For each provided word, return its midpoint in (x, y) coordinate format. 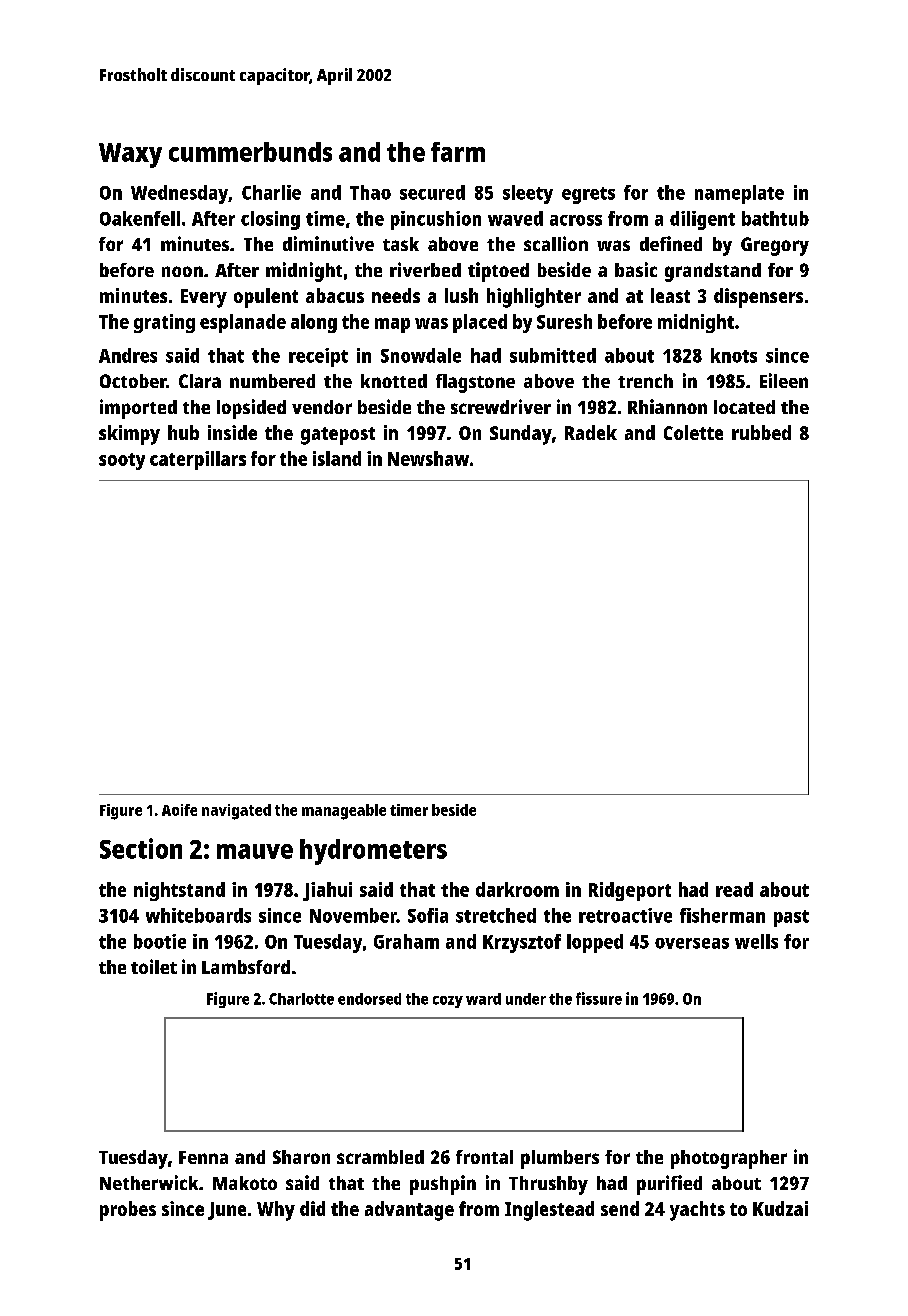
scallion (556, 243)
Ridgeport (630, 891)
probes (128, 1211)
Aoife (179, 810)
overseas (692, 943)
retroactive (625, 915)
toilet (154, 966)
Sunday (521, 435)
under (526, 999)
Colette (693, 432)
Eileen (784, 380)
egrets (588, 195)
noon (182, 271)
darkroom (517, 889)
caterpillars (198, 460)
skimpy (129, 435)
